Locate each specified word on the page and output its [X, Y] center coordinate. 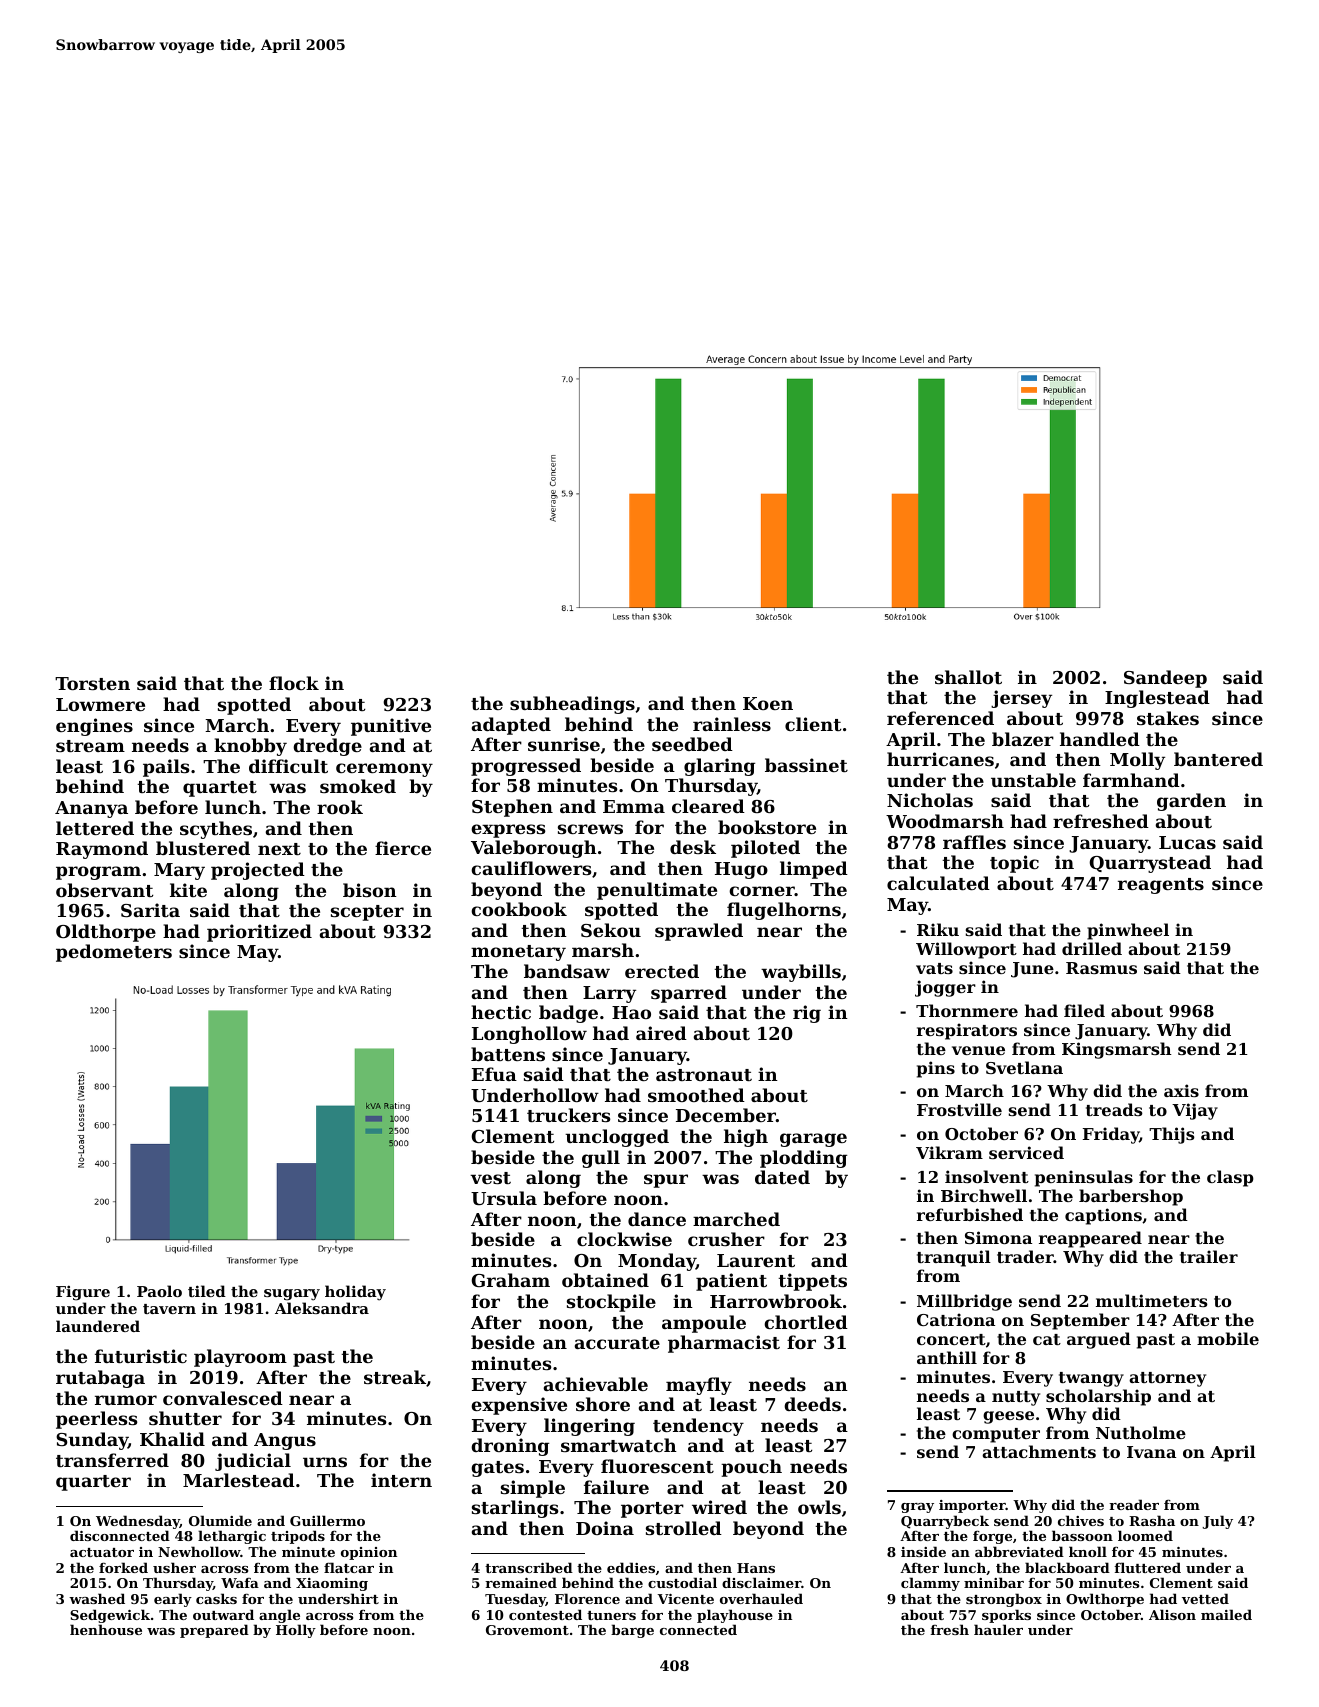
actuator [102, 1552]
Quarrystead [1150, 864]
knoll [1088, 1551]
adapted [511, 726]
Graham [511, 1280]
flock [294, 683]
